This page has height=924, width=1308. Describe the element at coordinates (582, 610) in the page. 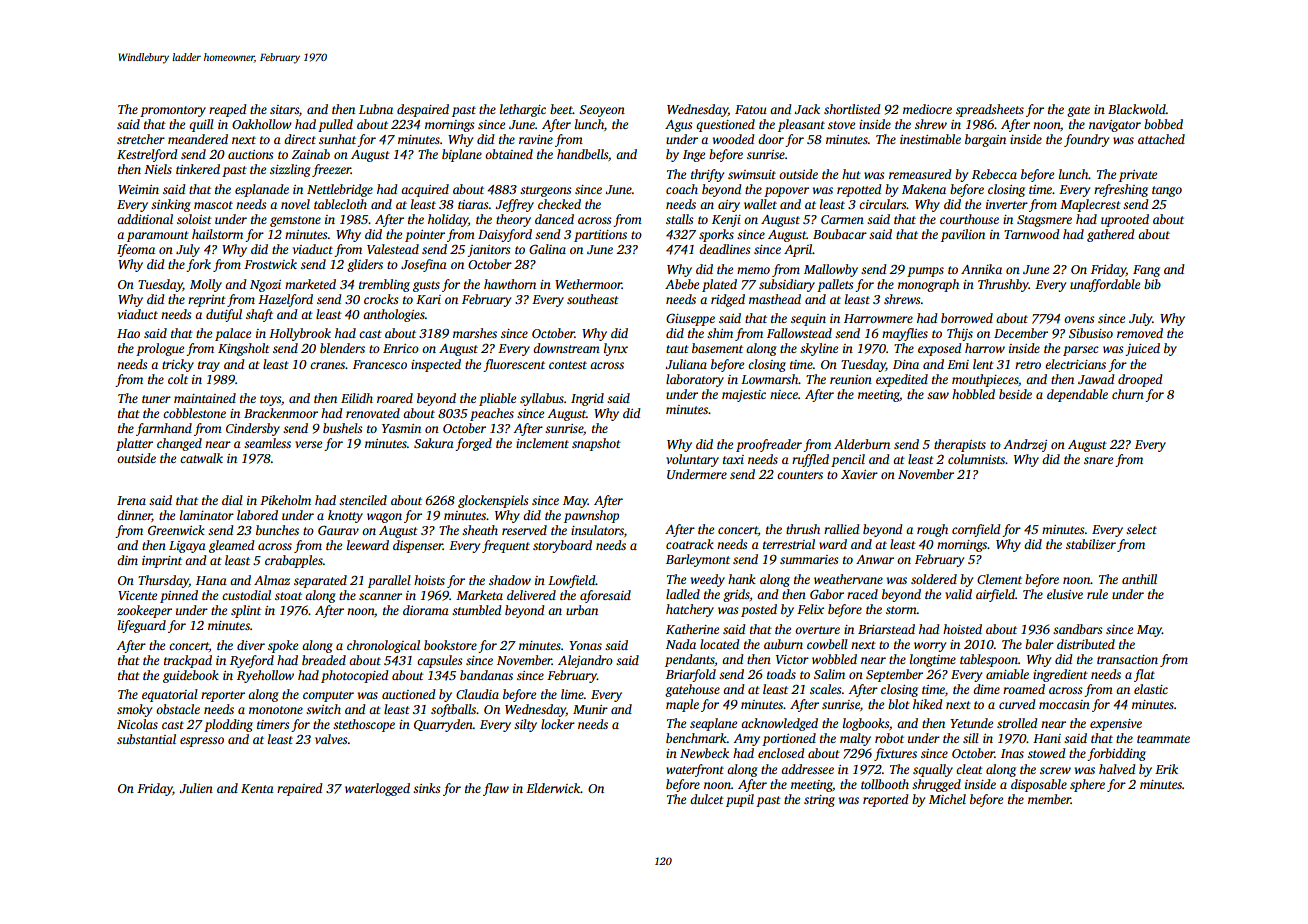

I see `urban` at that location.
